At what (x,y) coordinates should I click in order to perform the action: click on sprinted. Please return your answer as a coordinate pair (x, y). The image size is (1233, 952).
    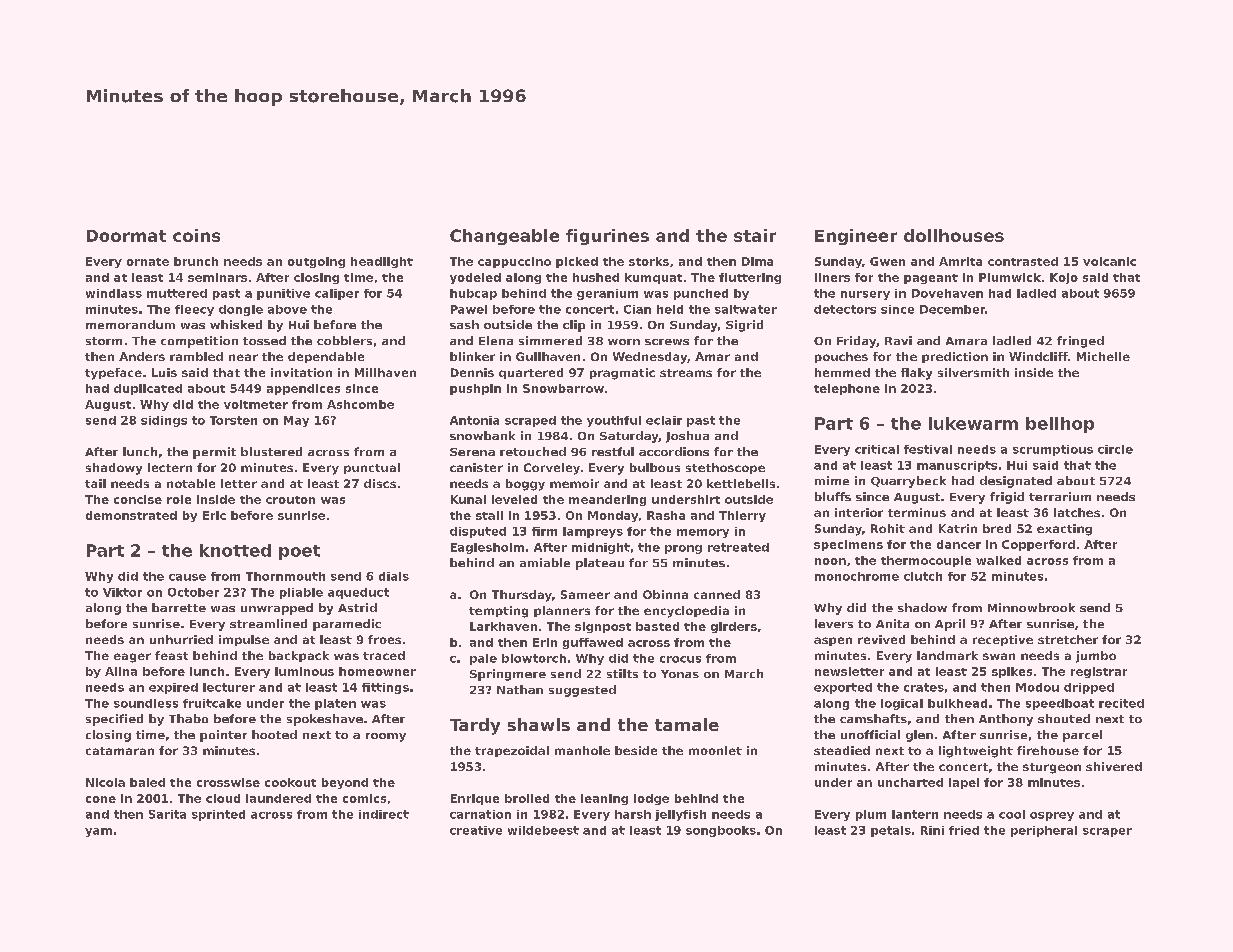
    Looking at the image, I should click on (218, 815).
